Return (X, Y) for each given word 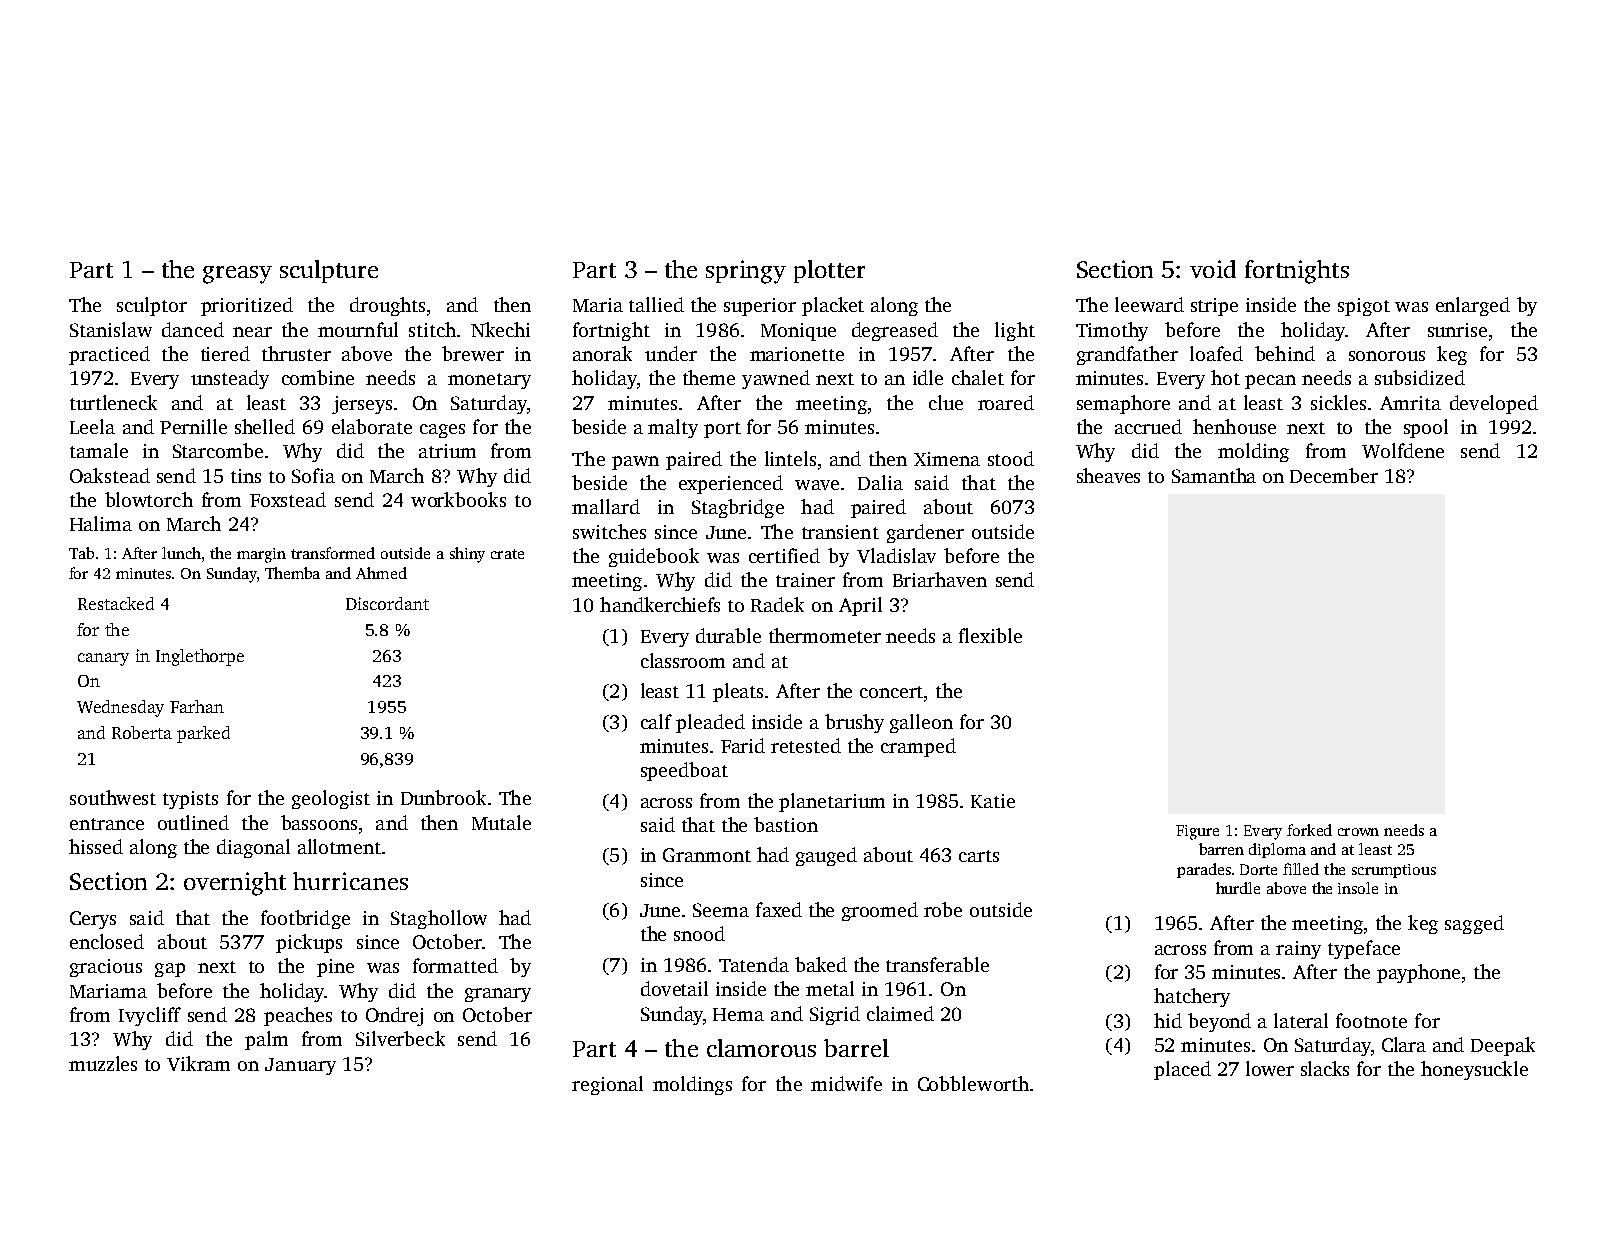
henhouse (1234, 426)
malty (673, 428)
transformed (333, 553)
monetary (489, 381)
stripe (1214, 307)
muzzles (103, 1063)
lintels (790, 458)
